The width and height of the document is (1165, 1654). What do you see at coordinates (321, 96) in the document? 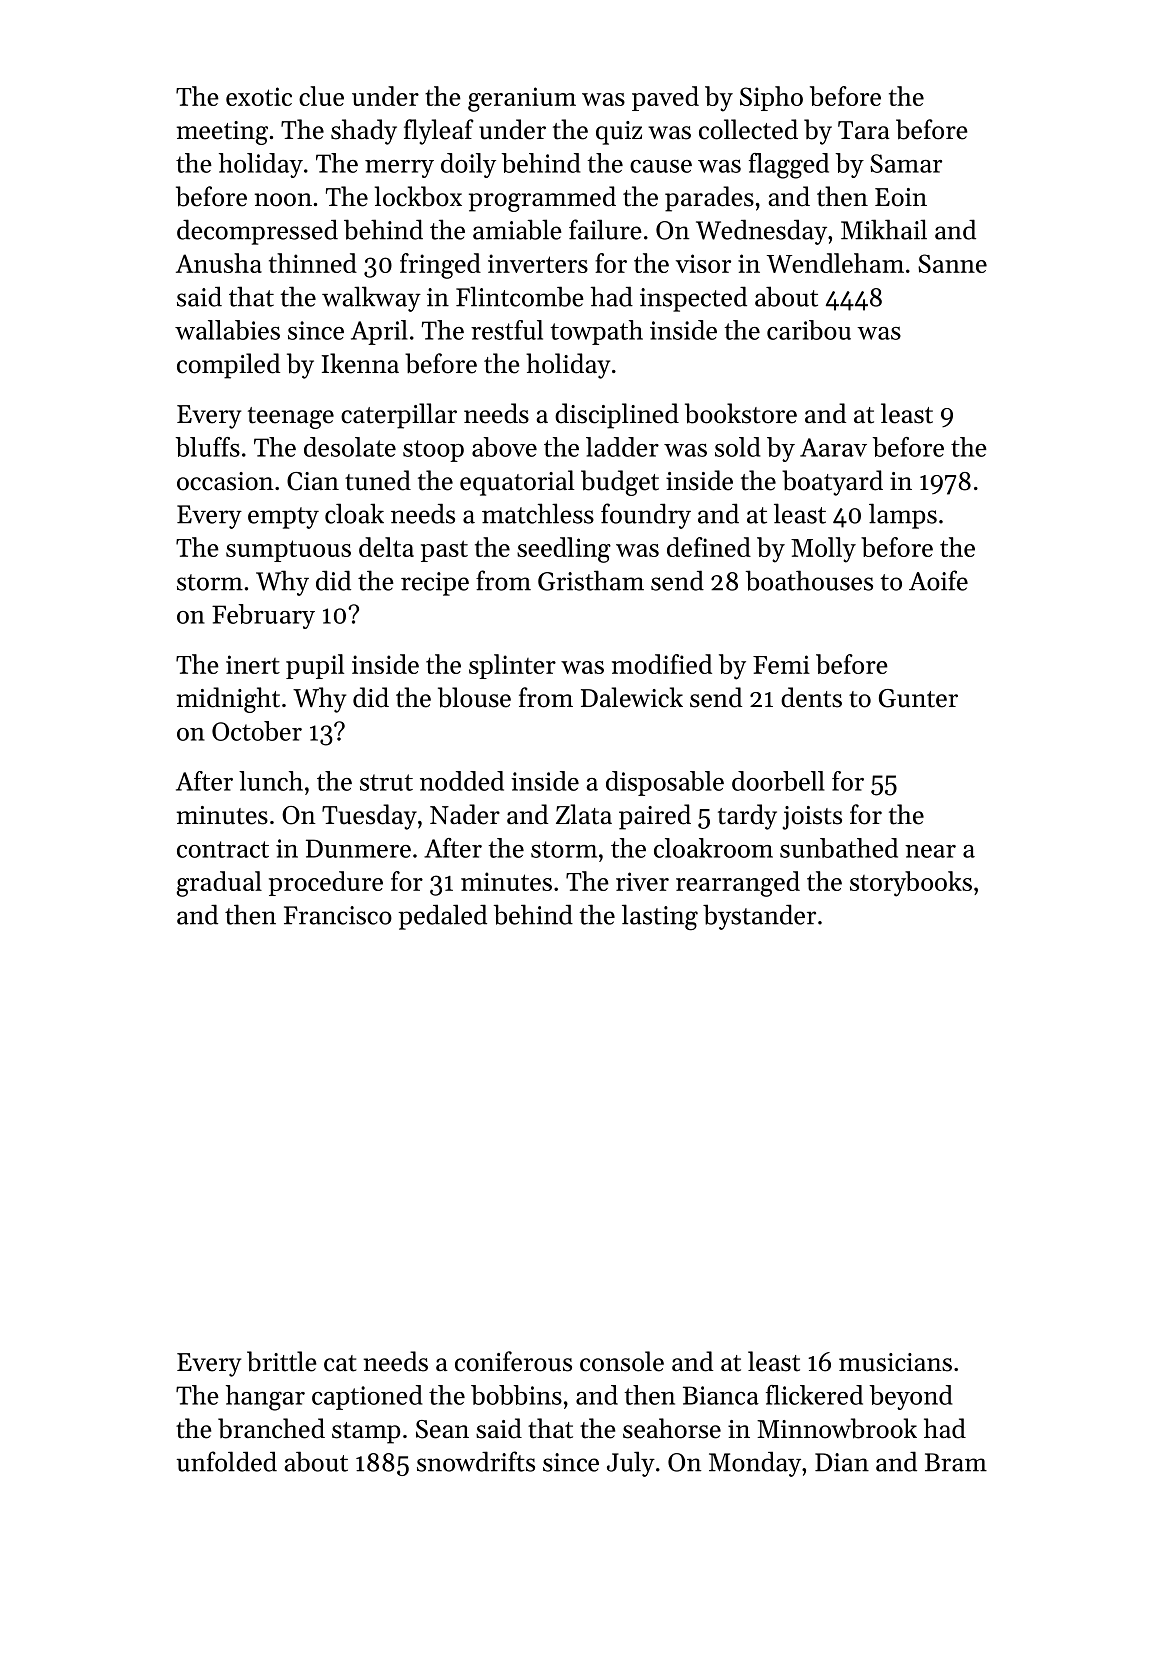
I see `clue` at bounding box center [321, 96].
